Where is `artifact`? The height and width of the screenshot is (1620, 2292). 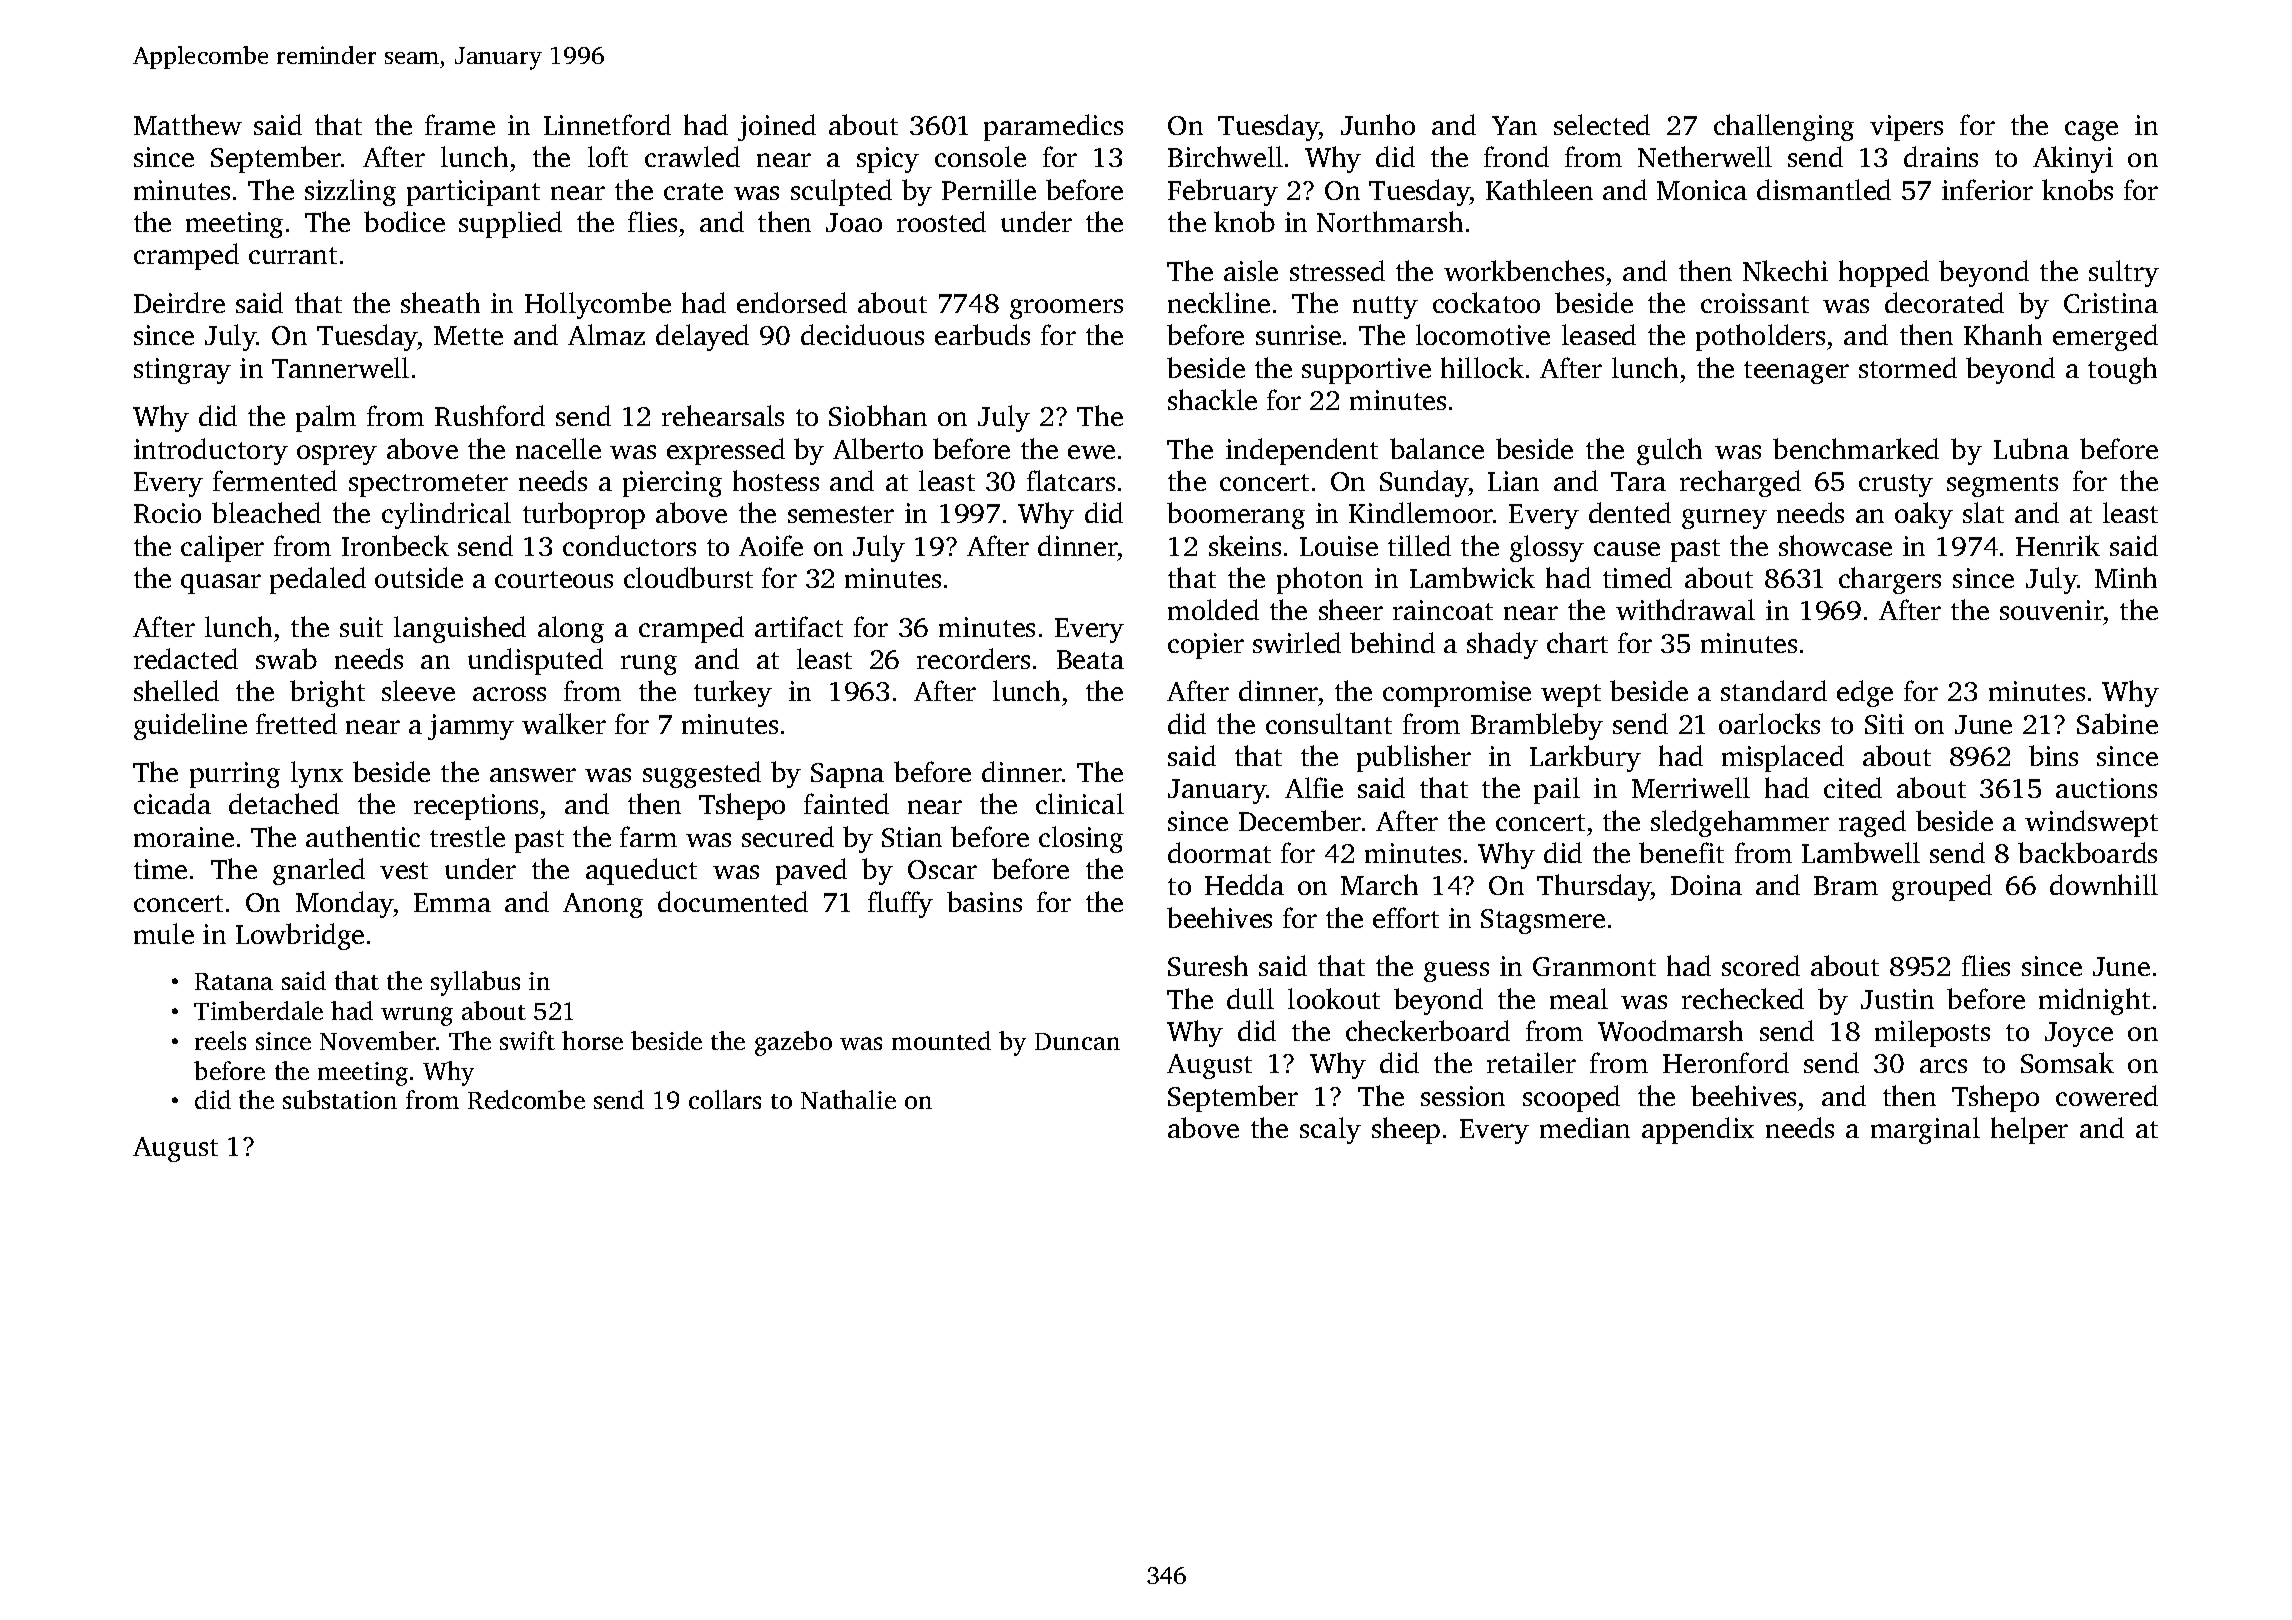
artifact is located at coordinates (799, 626).
